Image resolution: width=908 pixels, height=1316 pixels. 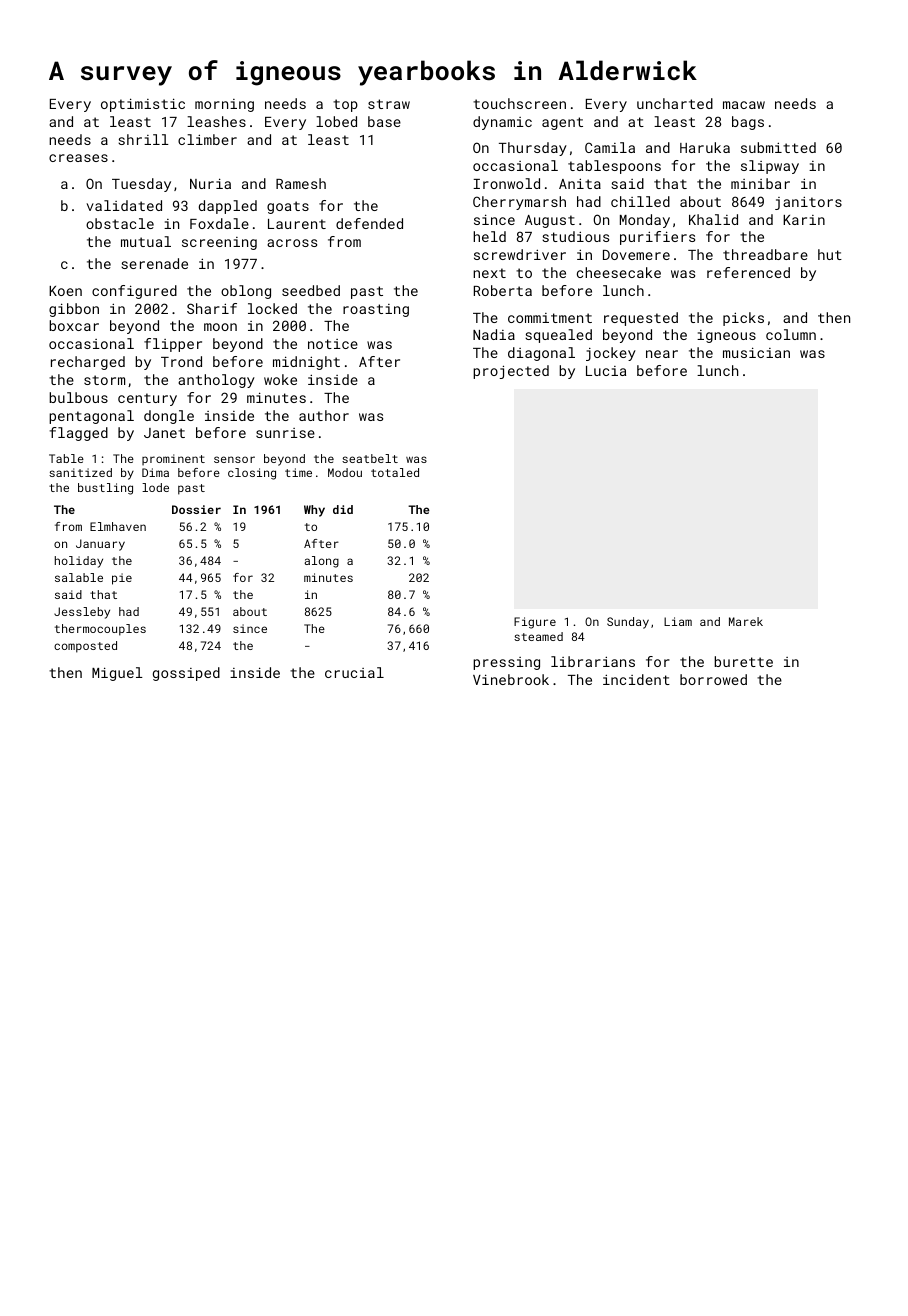 What do you see at coordinates (395, 472) in the document?
I see `totaled` at bounding box center [395, 472].
